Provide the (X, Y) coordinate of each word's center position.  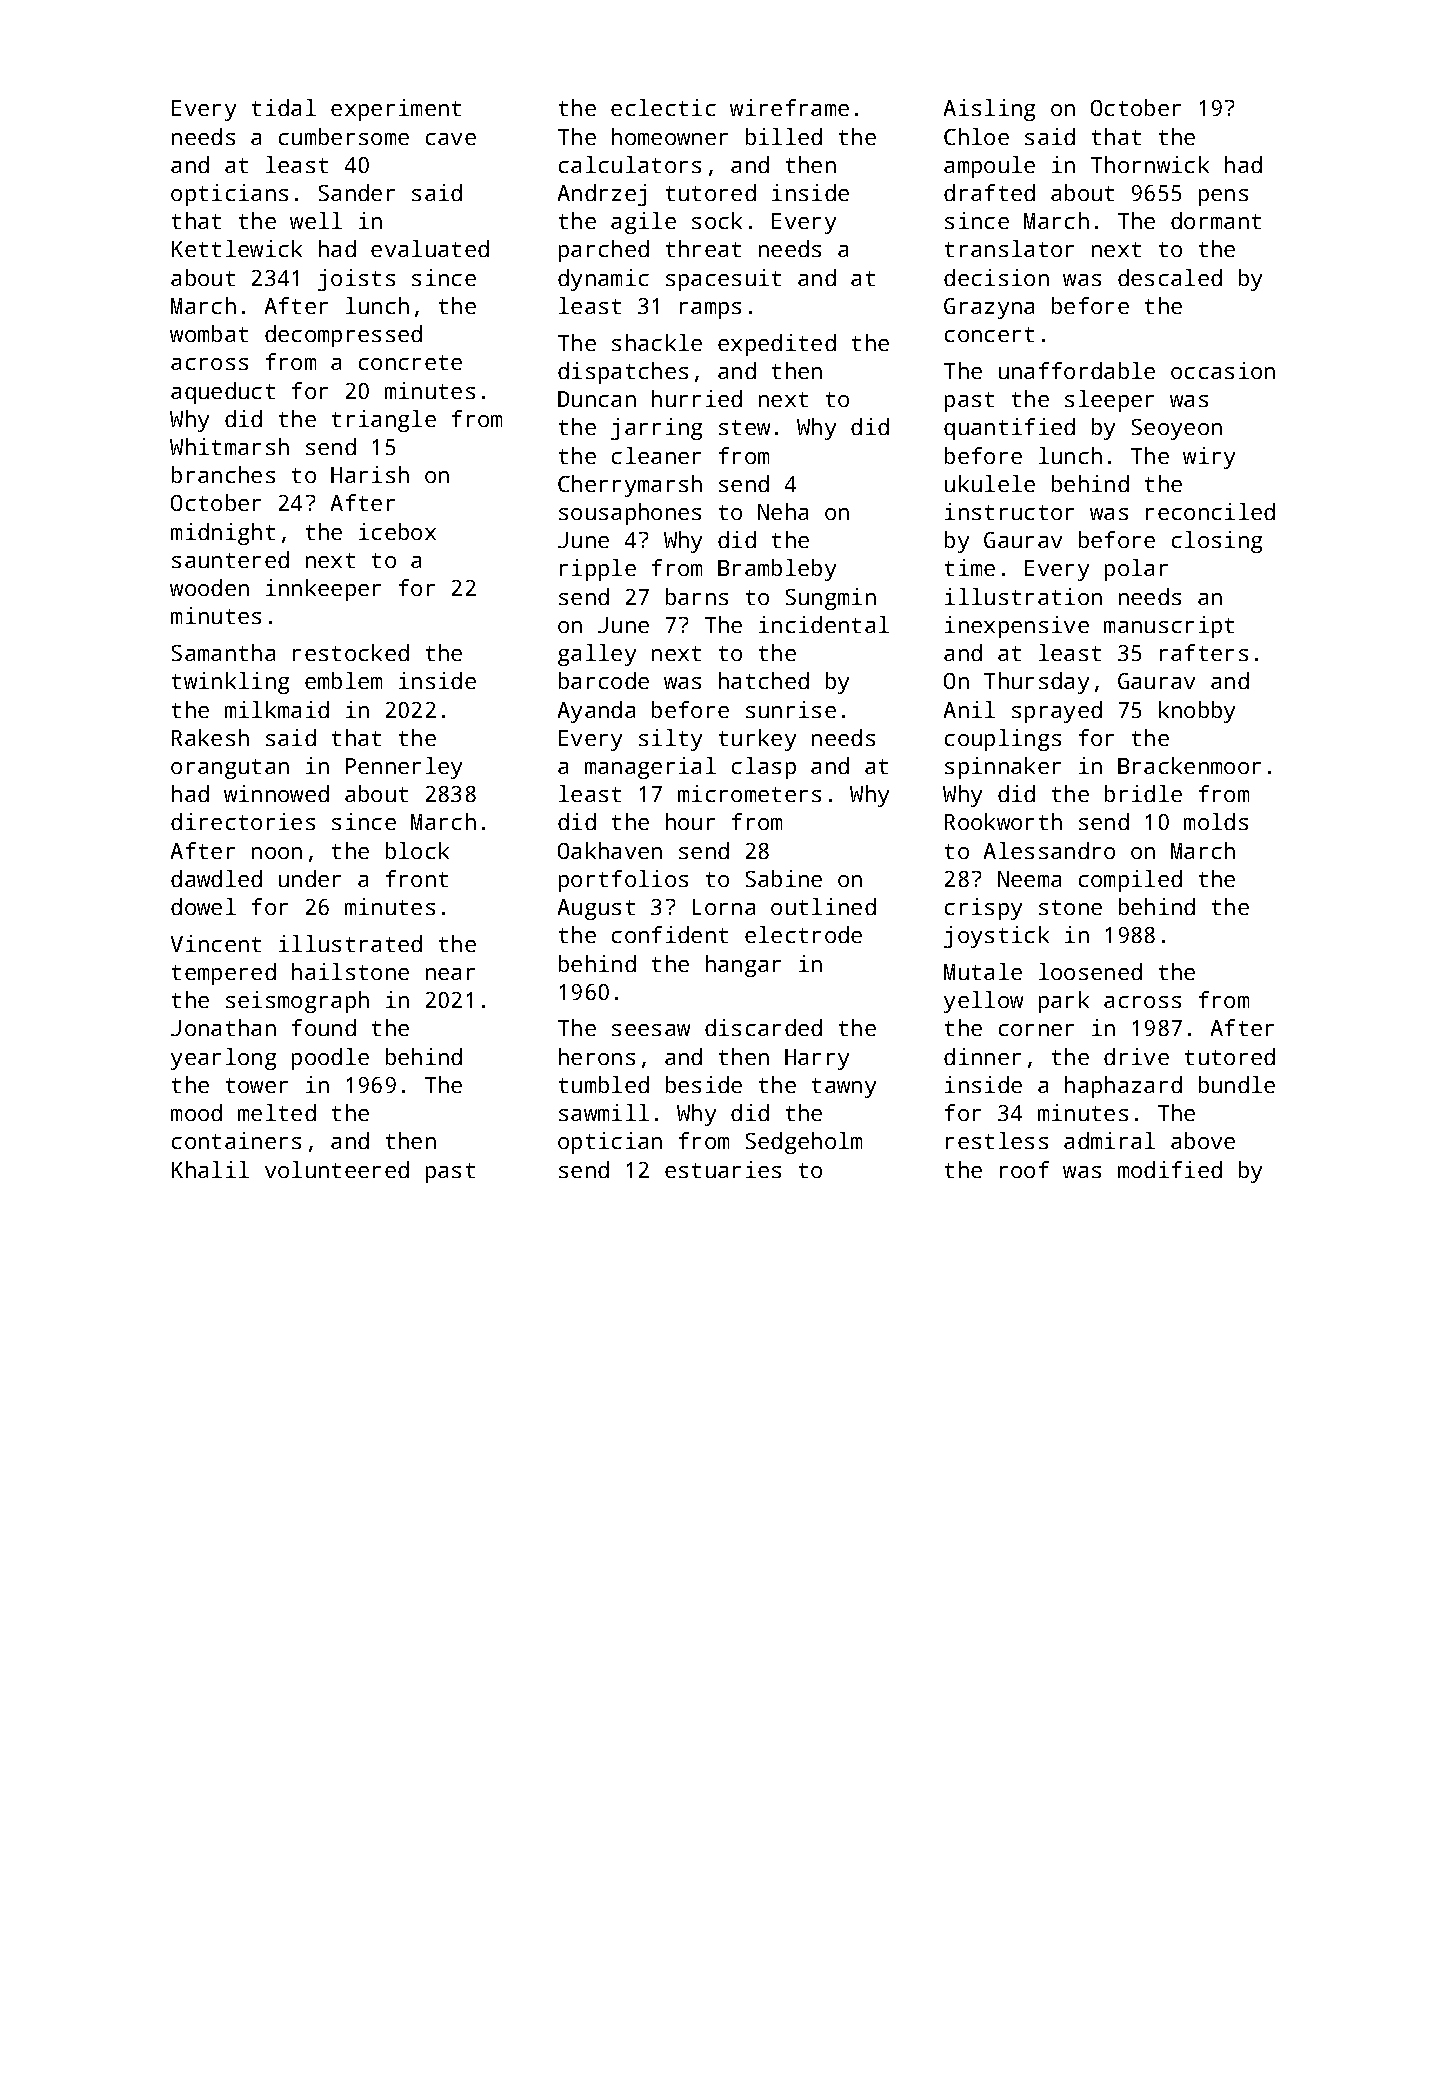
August (596, 909)
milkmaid (277, 709)
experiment (396, 110)
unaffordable (1077, 370)
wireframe (789, 107)
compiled (1130, 881)
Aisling (989, 110)
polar (1136, 570)
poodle (330, 1059)
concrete (410, 362)
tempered (224, 974)
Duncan (597, 399)
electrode (803, 934)
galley (597, 655)
